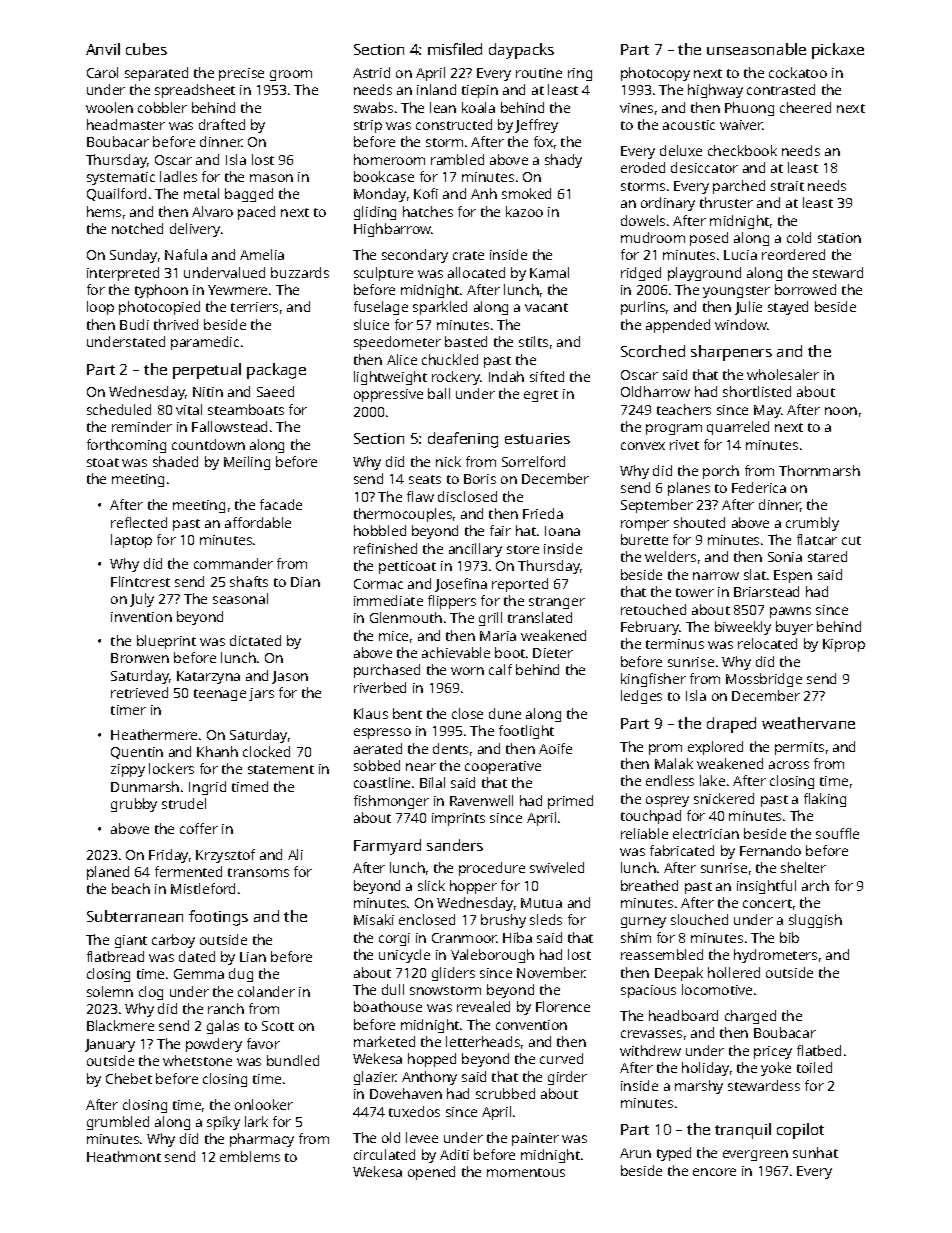  Describe the element at coordinates (456, 652) in the screenshot. I see `achievable` at that location.
